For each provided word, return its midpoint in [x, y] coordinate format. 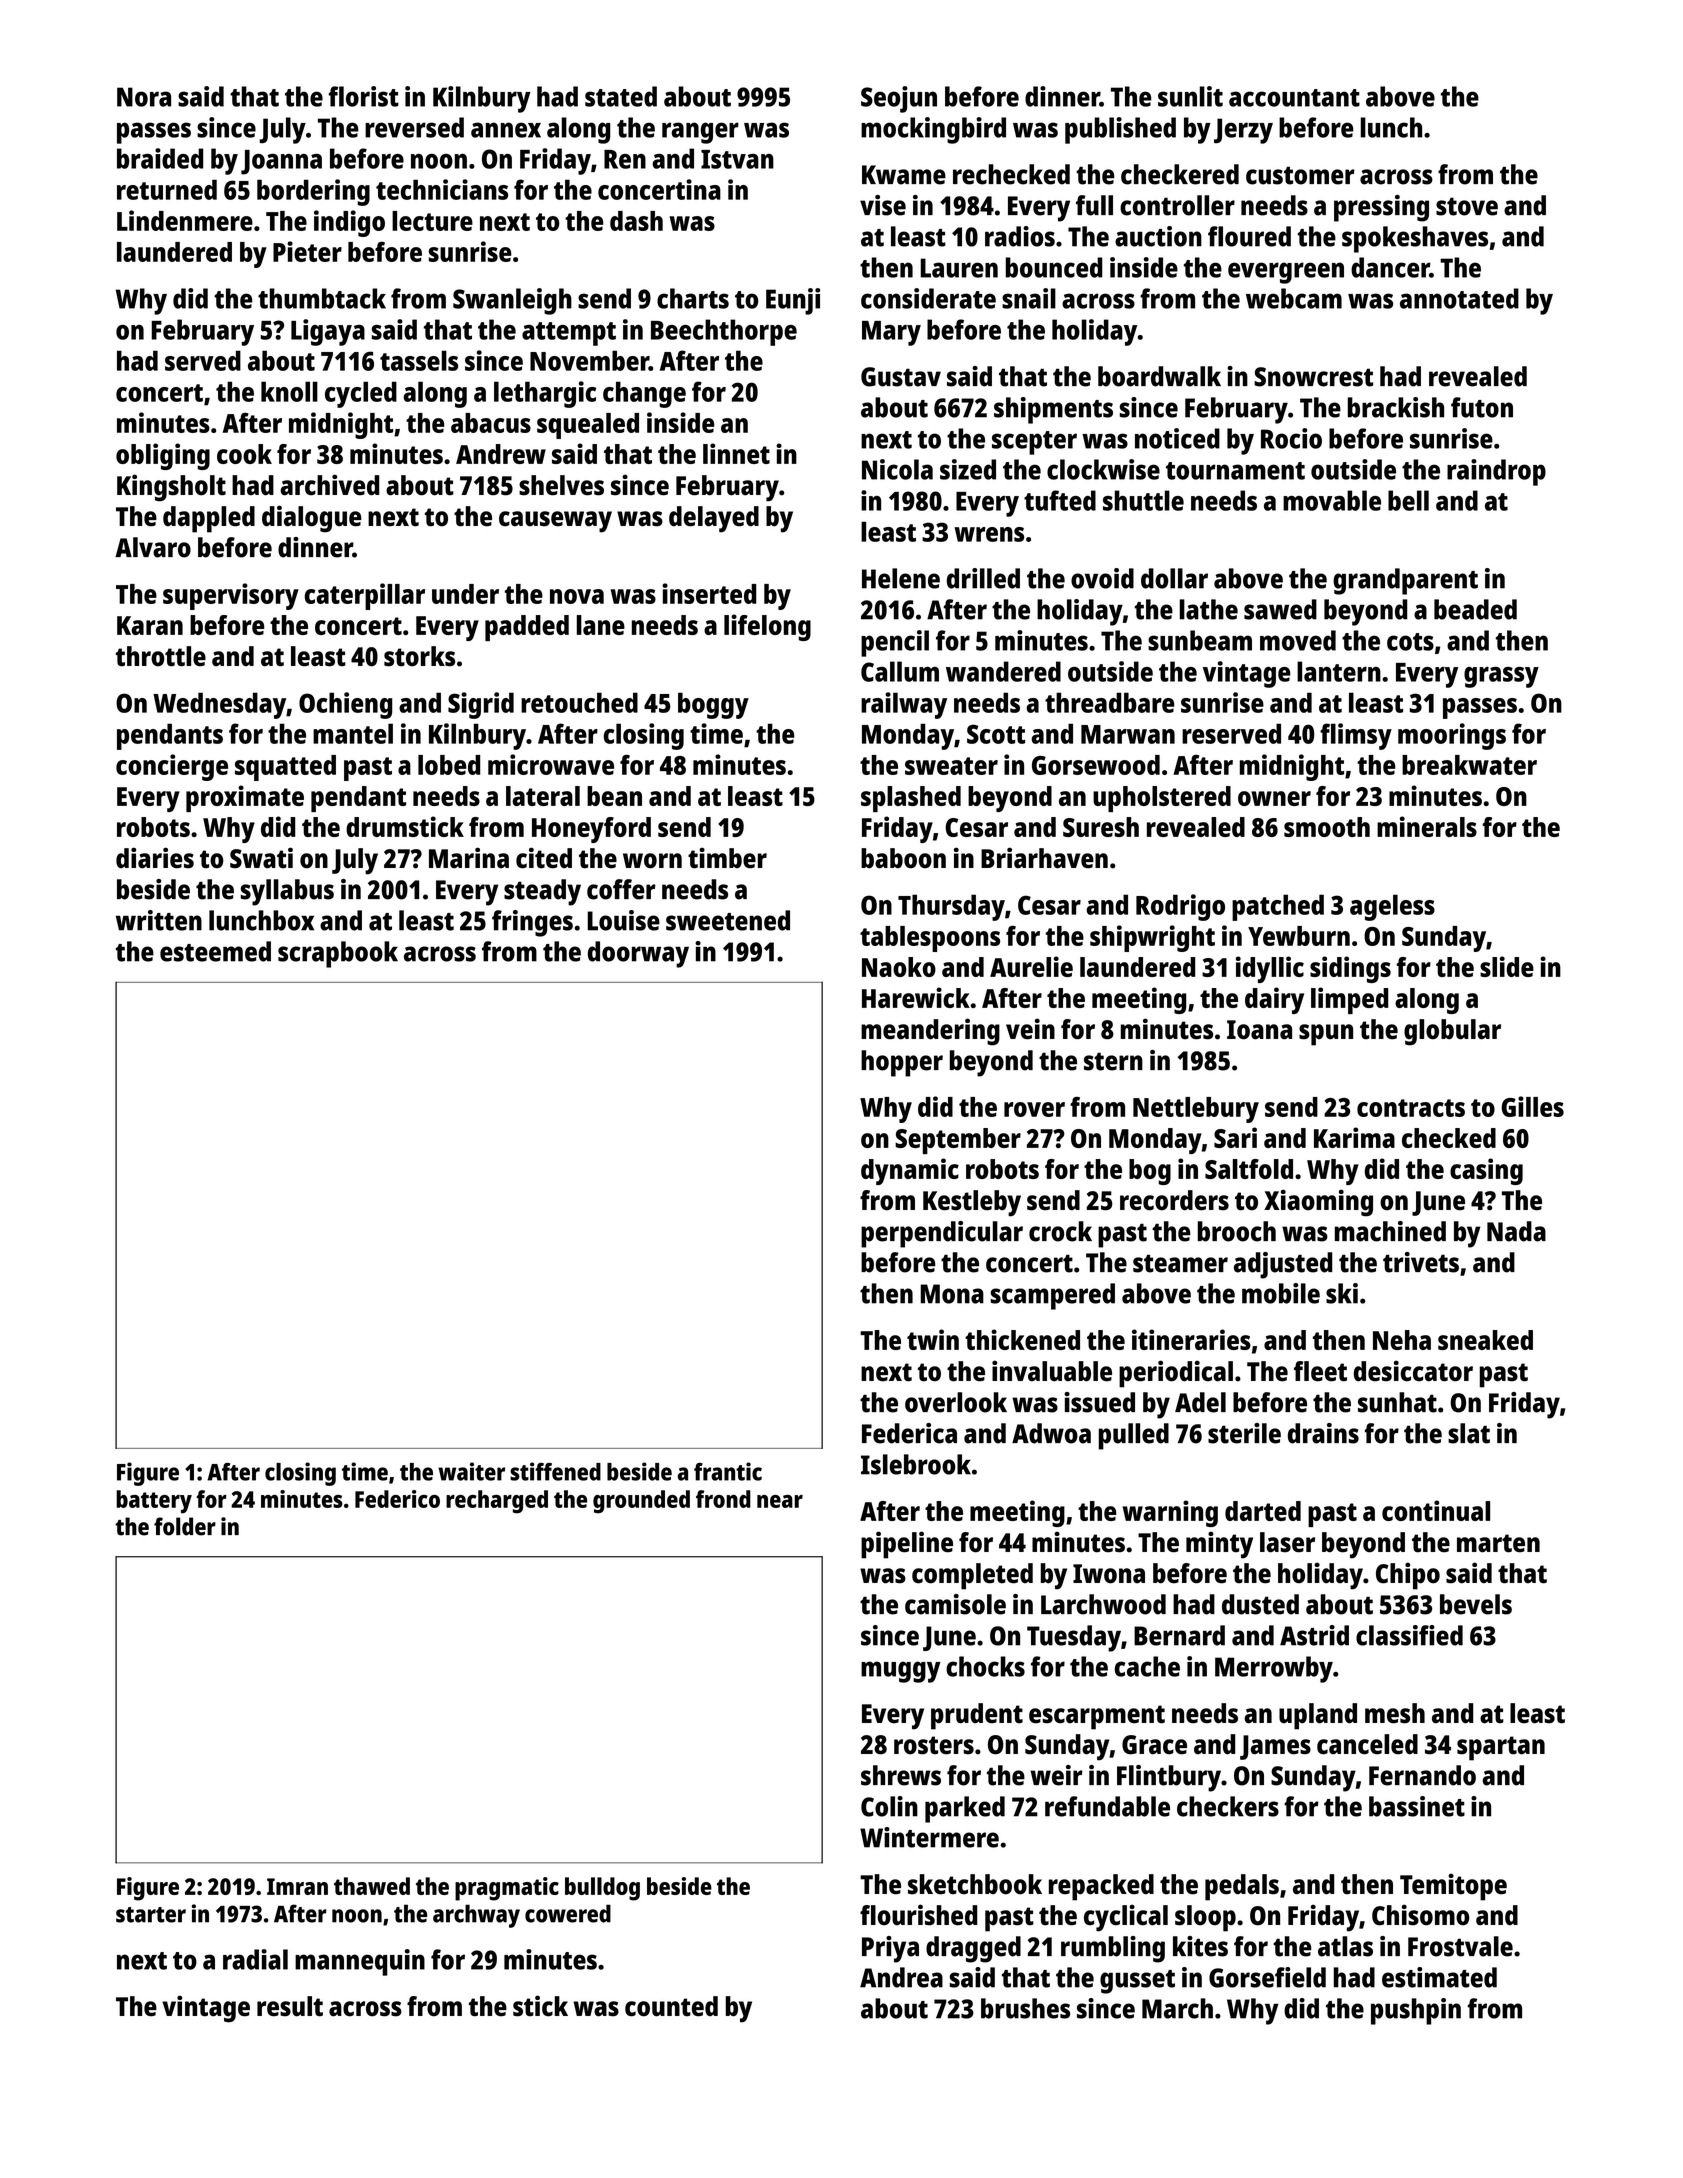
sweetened [728, 920]
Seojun [899, 99]
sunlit [1190, 96]
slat [1469, 1433]
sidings [1350, 969]
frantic [728, 1471]
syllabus [287, 892]
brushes [1025, 2008]
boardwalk [1159, 376]
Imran [297, 1886]
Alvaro [153, 547]
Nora [144, 97]
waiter [471, 1471]
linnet [736, 453]
